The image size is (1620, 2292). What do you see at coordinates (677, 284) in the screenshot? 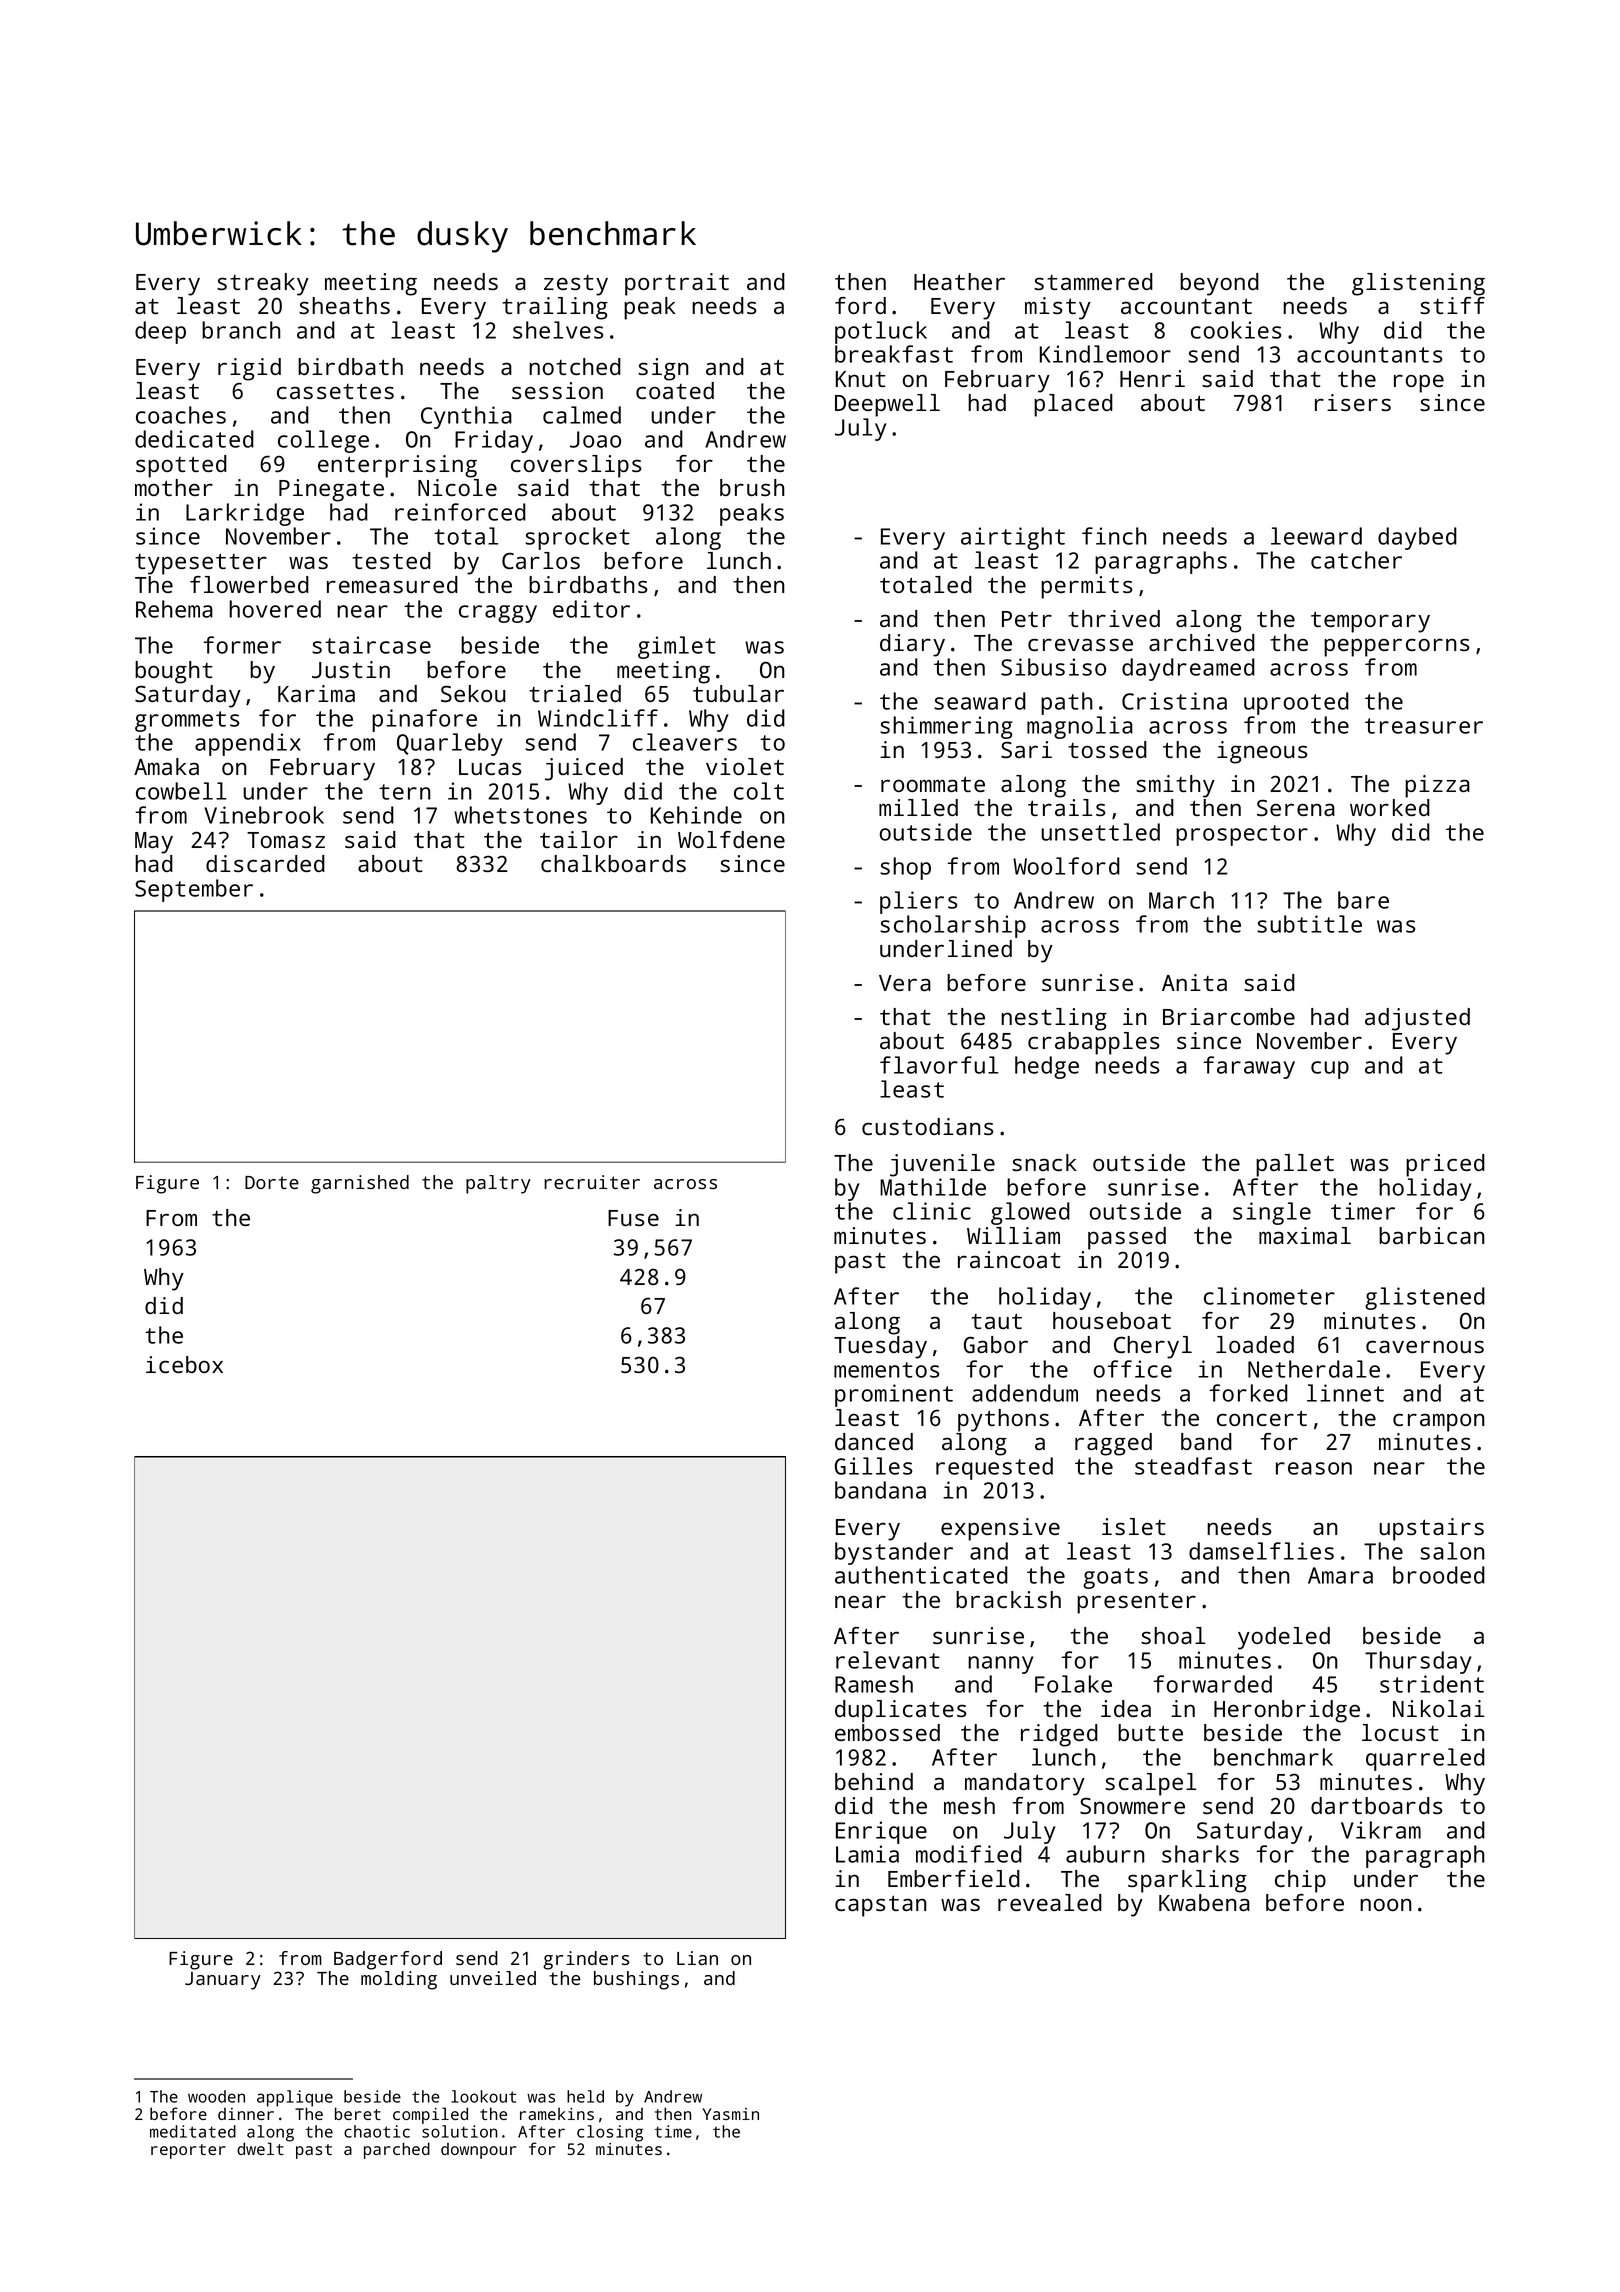
I see `portrait` at bounding box center [677, 284].
